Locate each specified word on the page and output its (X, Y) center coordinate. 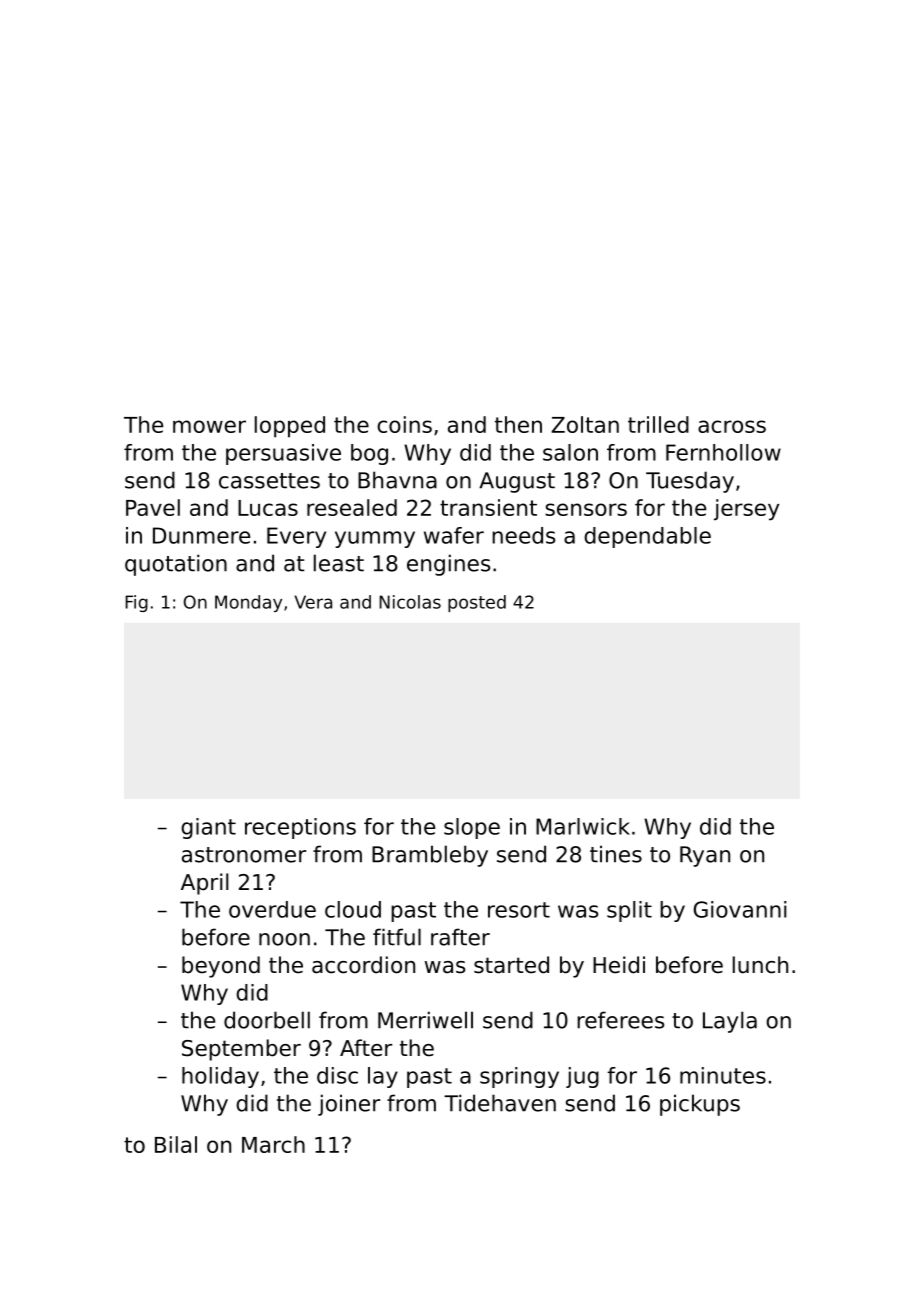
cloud (353, 909)
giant (208, 828)
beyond (221, 967)
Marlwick (583, 826)
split (629, 911)
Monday (248, 603)
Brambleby (430, 856)
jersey (746, 510)
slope (472, 828)
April (205, 884)
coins (404, 424)
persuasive (283, 454)
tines (616, 854)
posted (477, 603)
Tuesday (690, 482)
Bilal (176, 1144)
